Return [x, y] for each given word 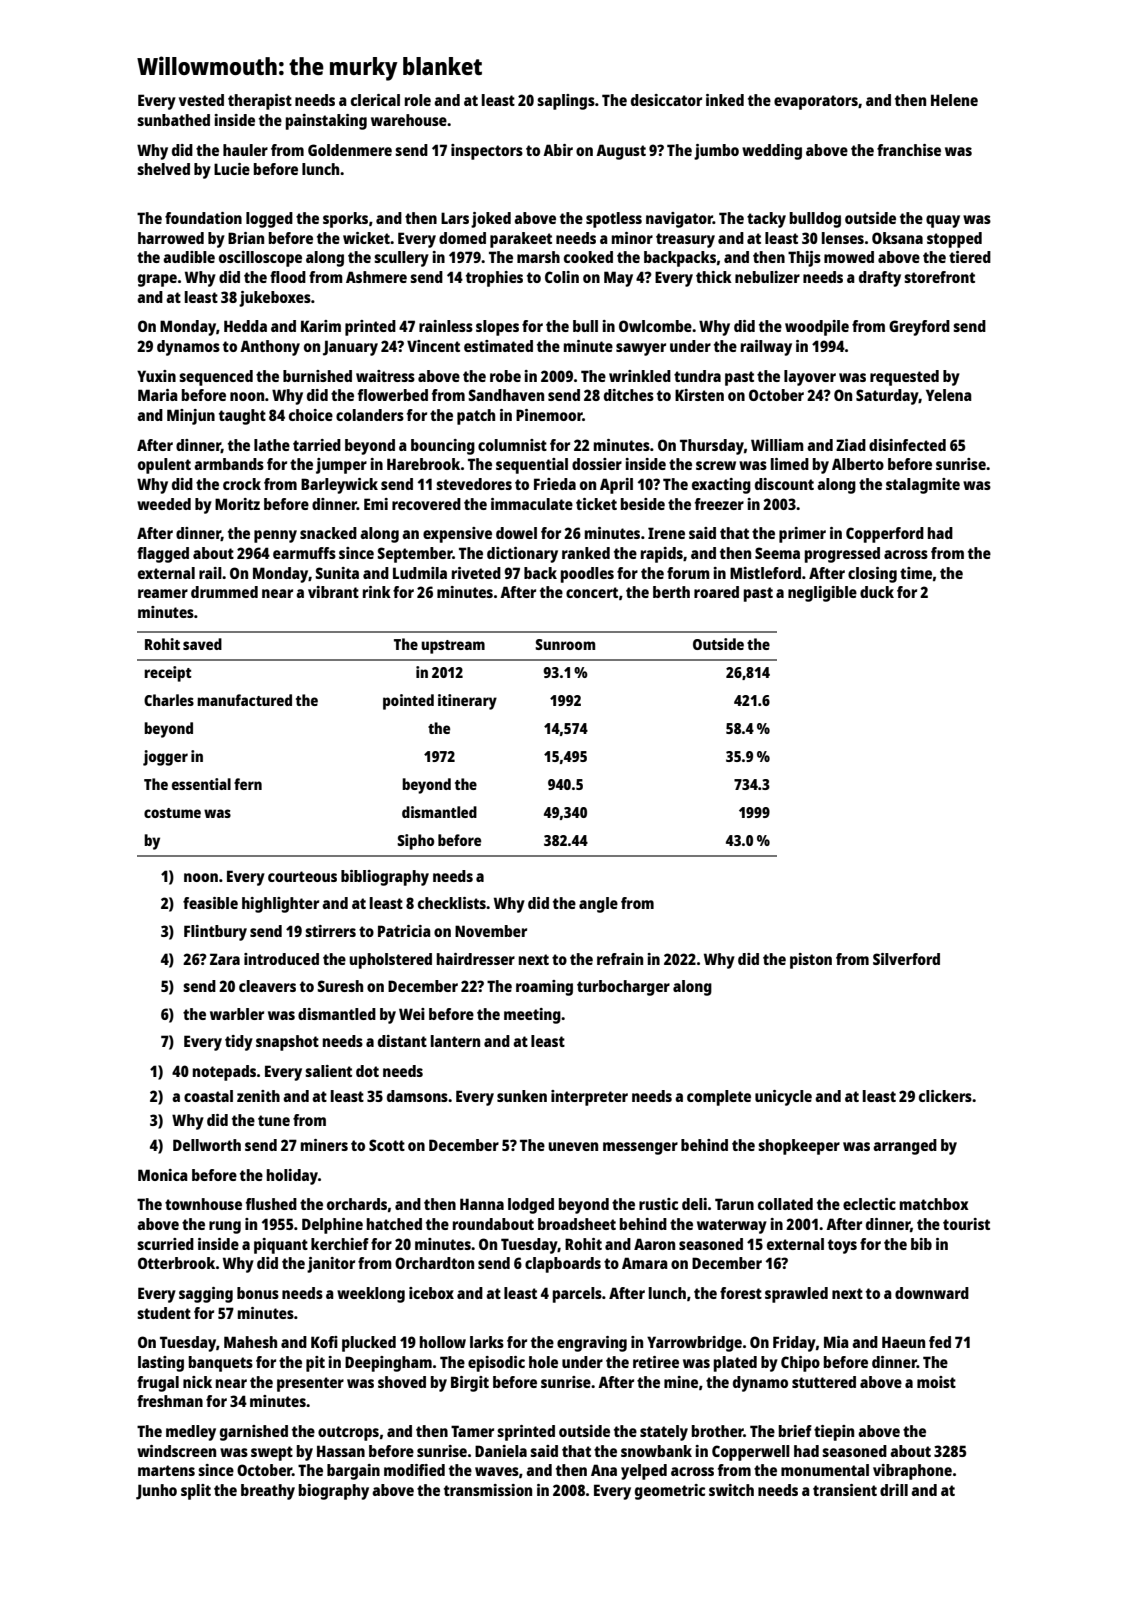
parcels [577, 1295]
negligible [822, 594]
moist [936, 1382]
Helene [954, 100]
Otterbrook [176, 1263]
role [418, 100]
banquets [221, 1364]
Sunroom [565, 644]
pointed [408, 702]
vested [201, 100]
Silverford [906, 959]
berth [671, 592]
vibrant [333, 592]
